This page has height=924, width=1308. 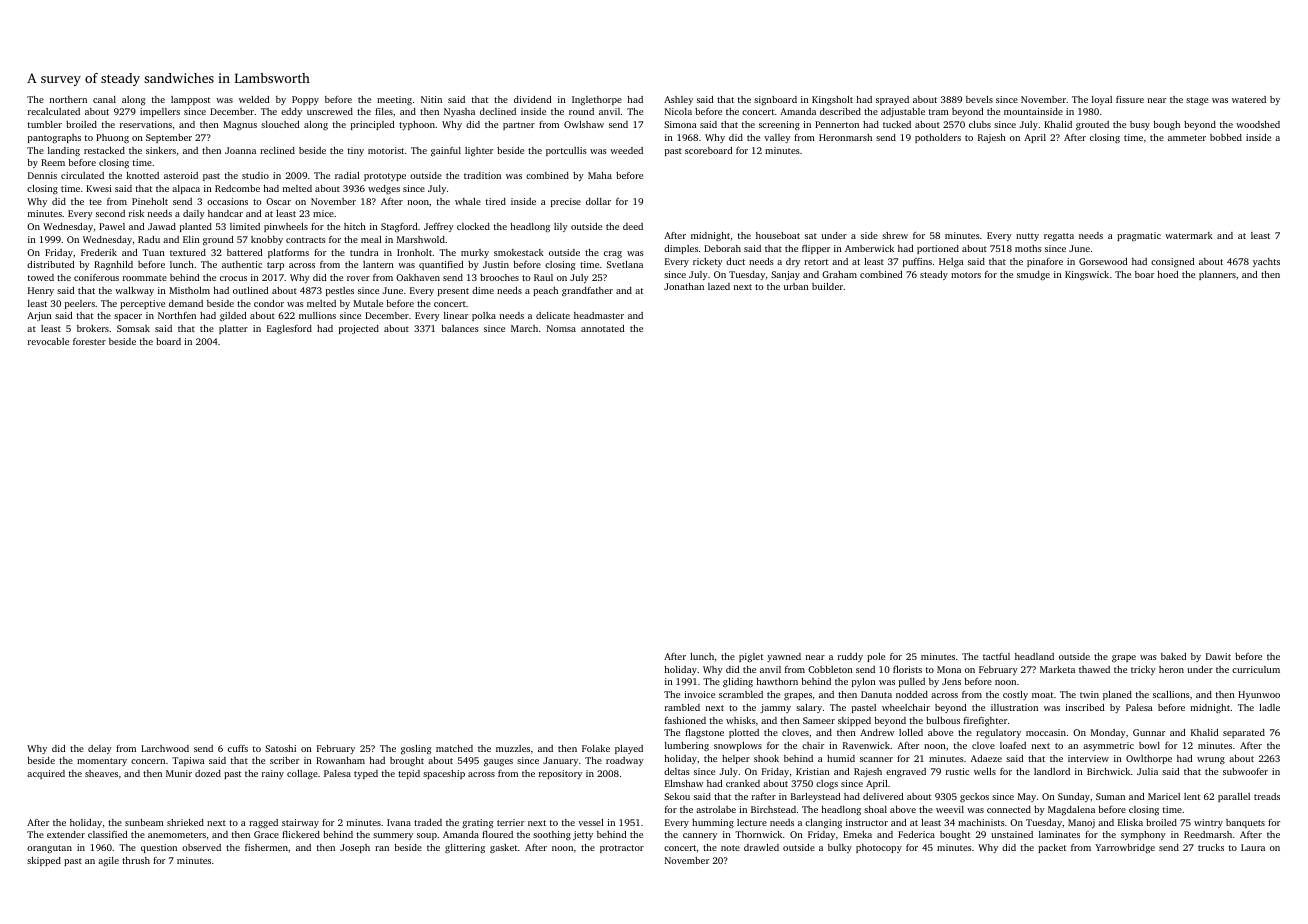 What do you see at coordinates (827, 286) in the page?
I see `builder` at bounding box center [827, 286].
